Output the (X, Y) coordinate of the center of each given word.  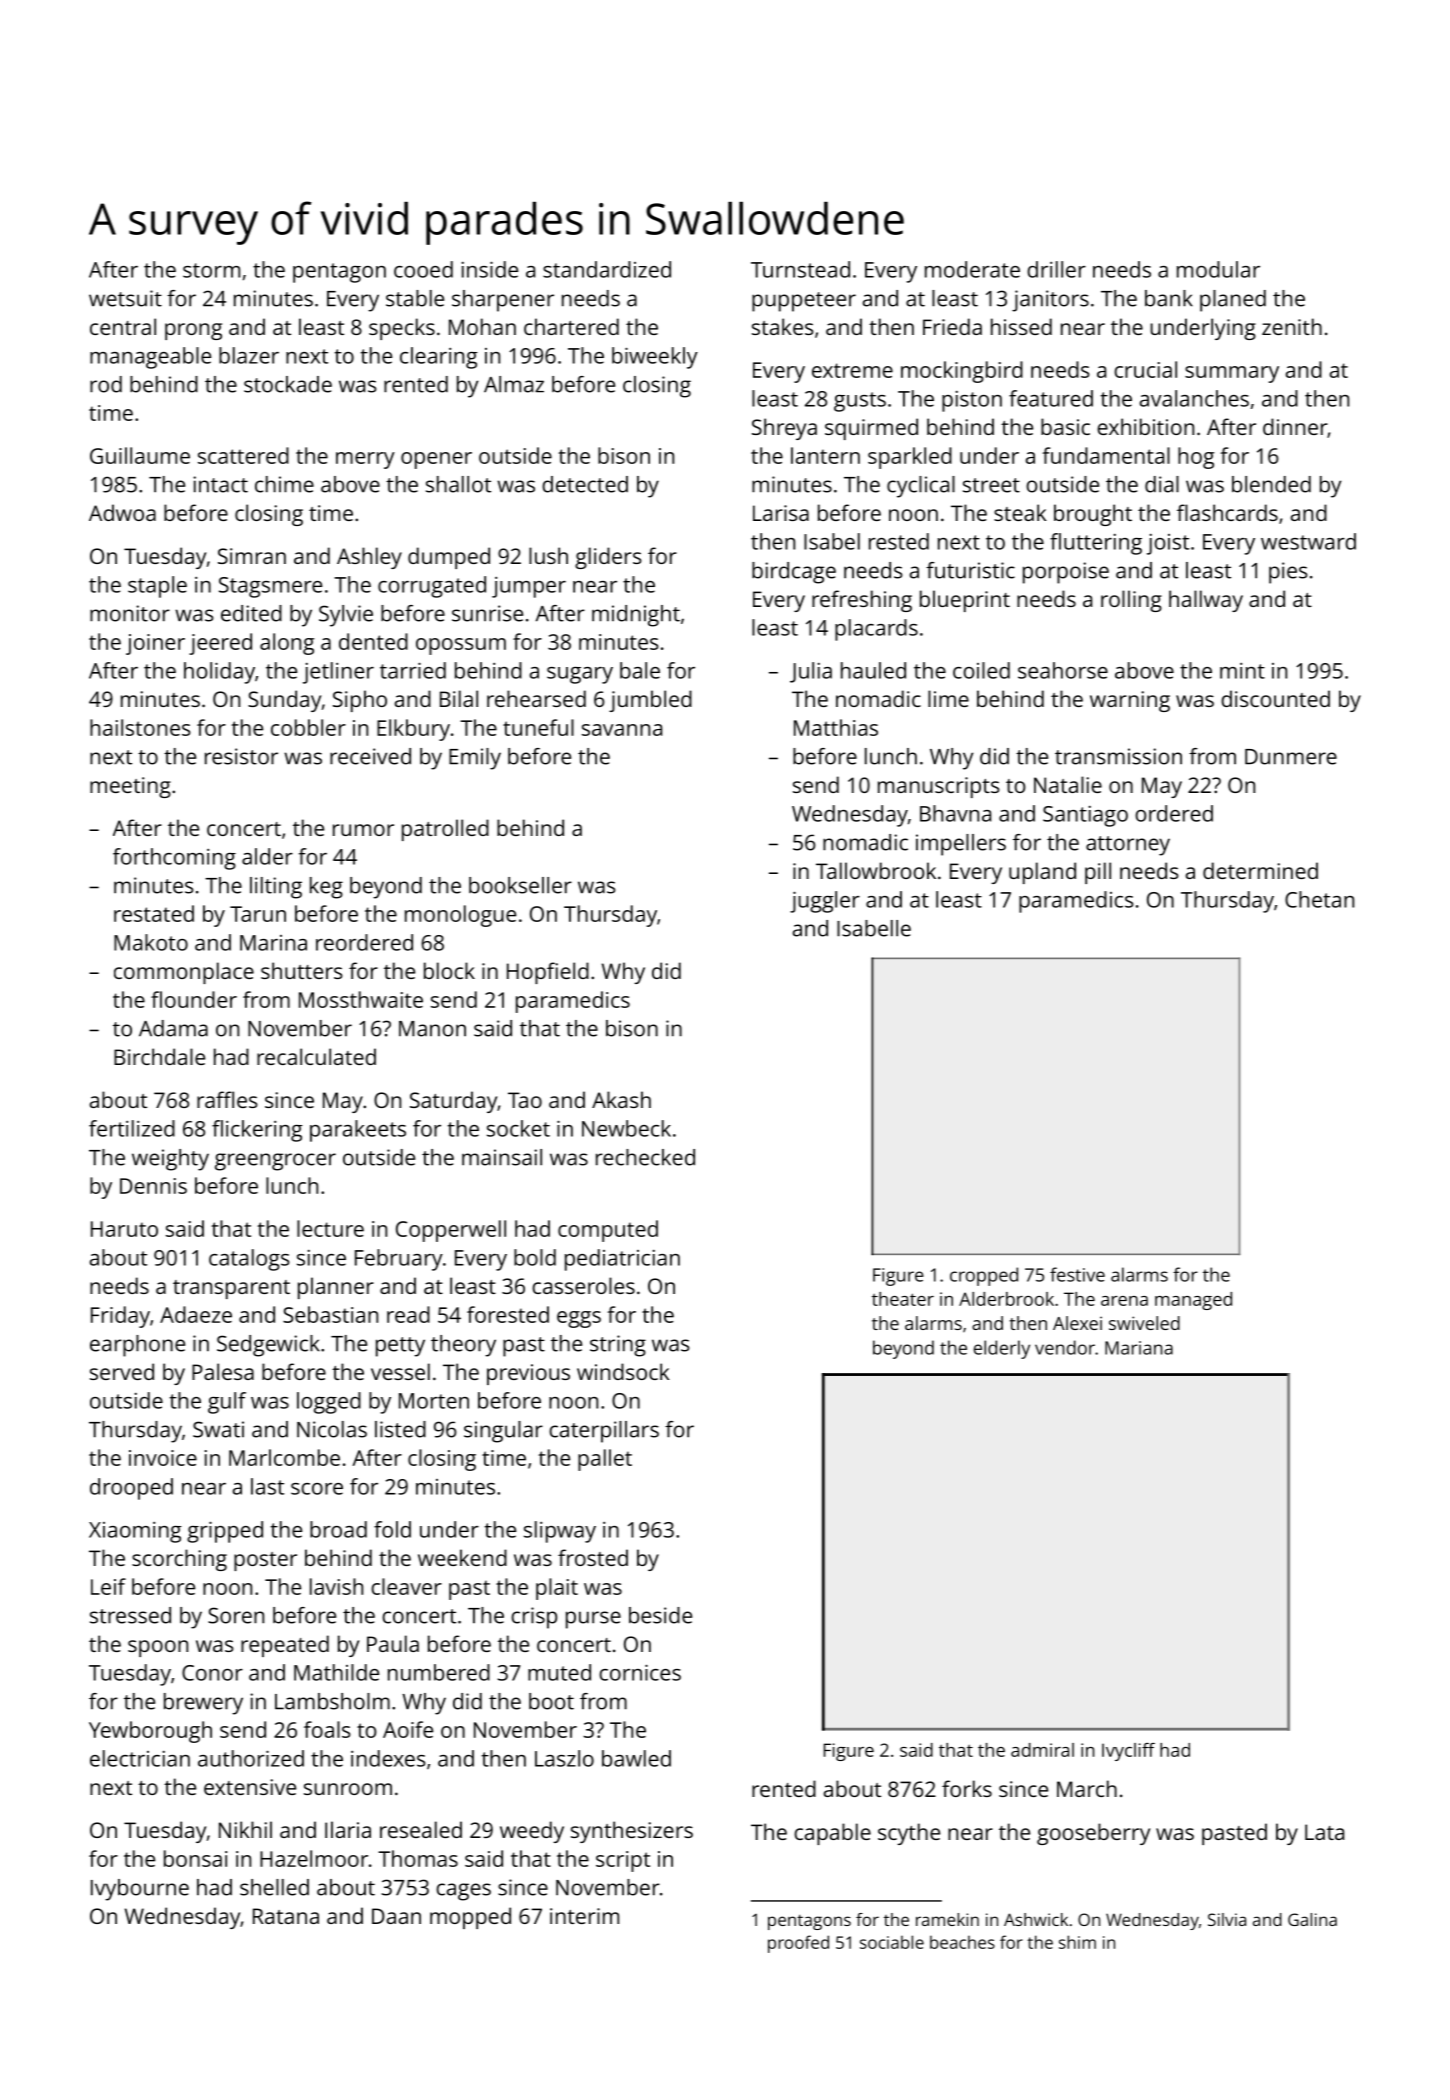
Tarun (258, 914)
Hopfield (548, 973)
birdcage (794, 573)
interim (584, 1916)
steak (1020, 512)
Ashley (369, 558)
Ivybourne (140, 1890)
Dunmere (1291, 757)
